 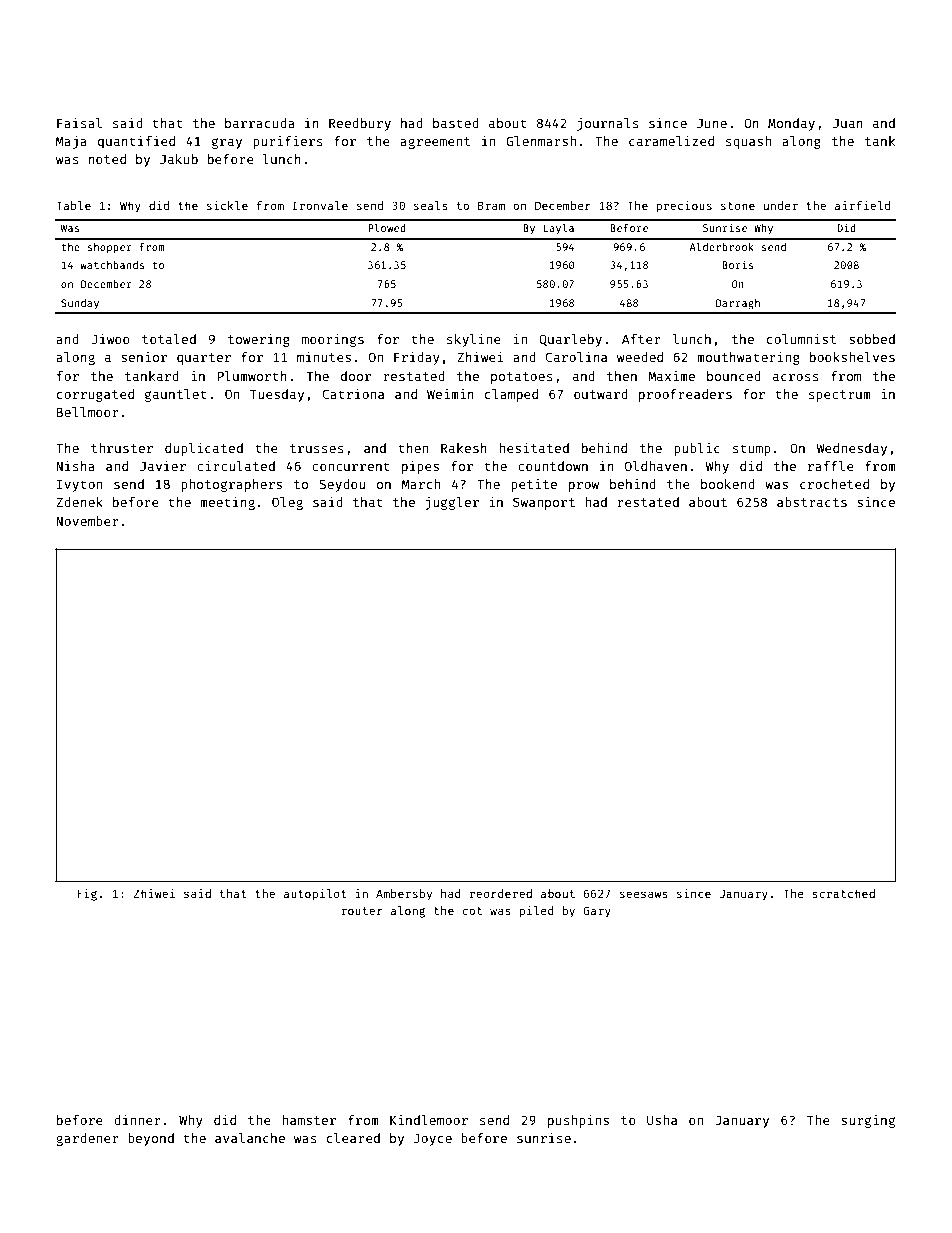 I want to click on outward, so click(x=601, y=394).
